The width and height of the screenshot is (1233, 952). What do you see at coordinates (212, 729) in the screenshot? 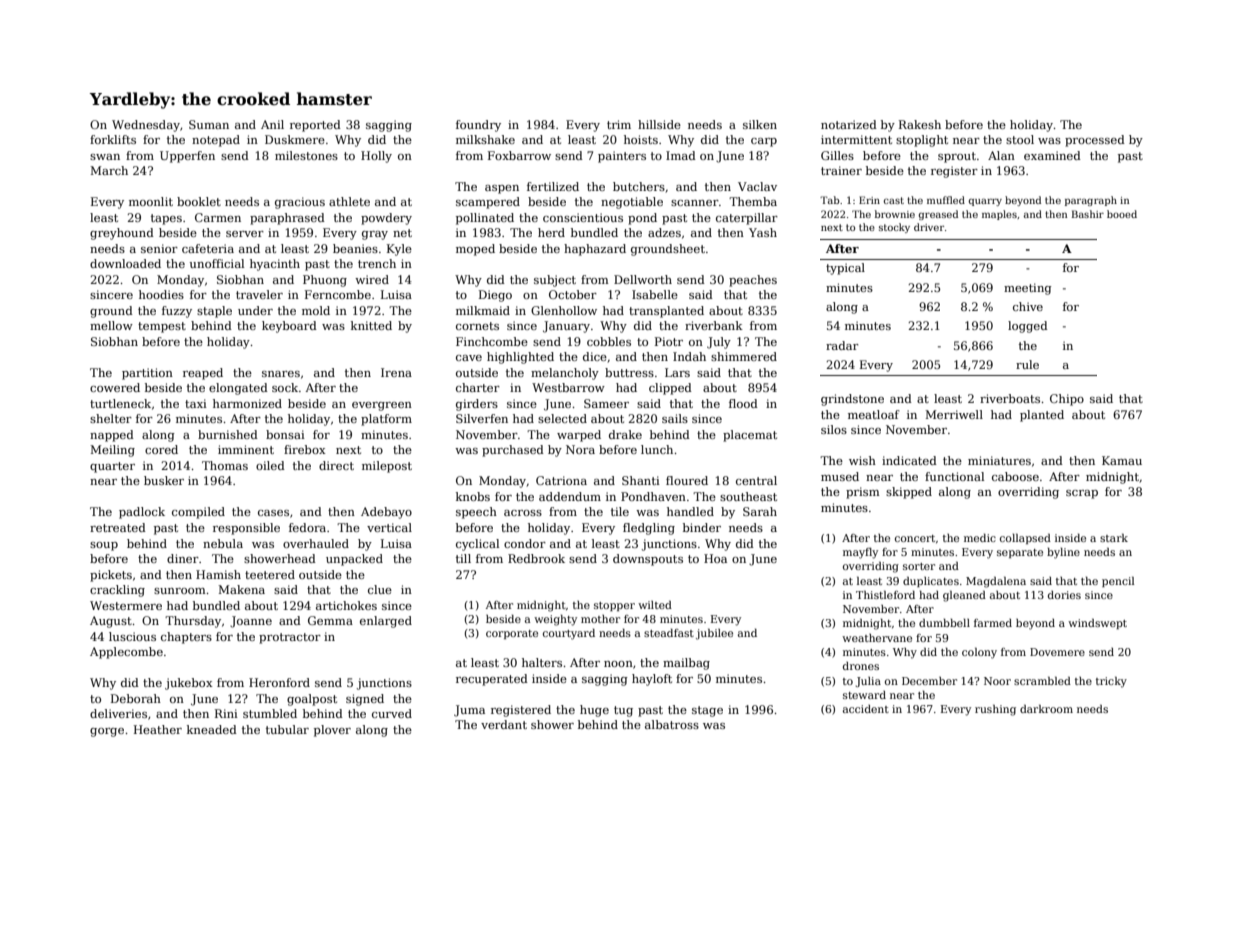
I see `kneaded` at bounding box center [212, 729].
